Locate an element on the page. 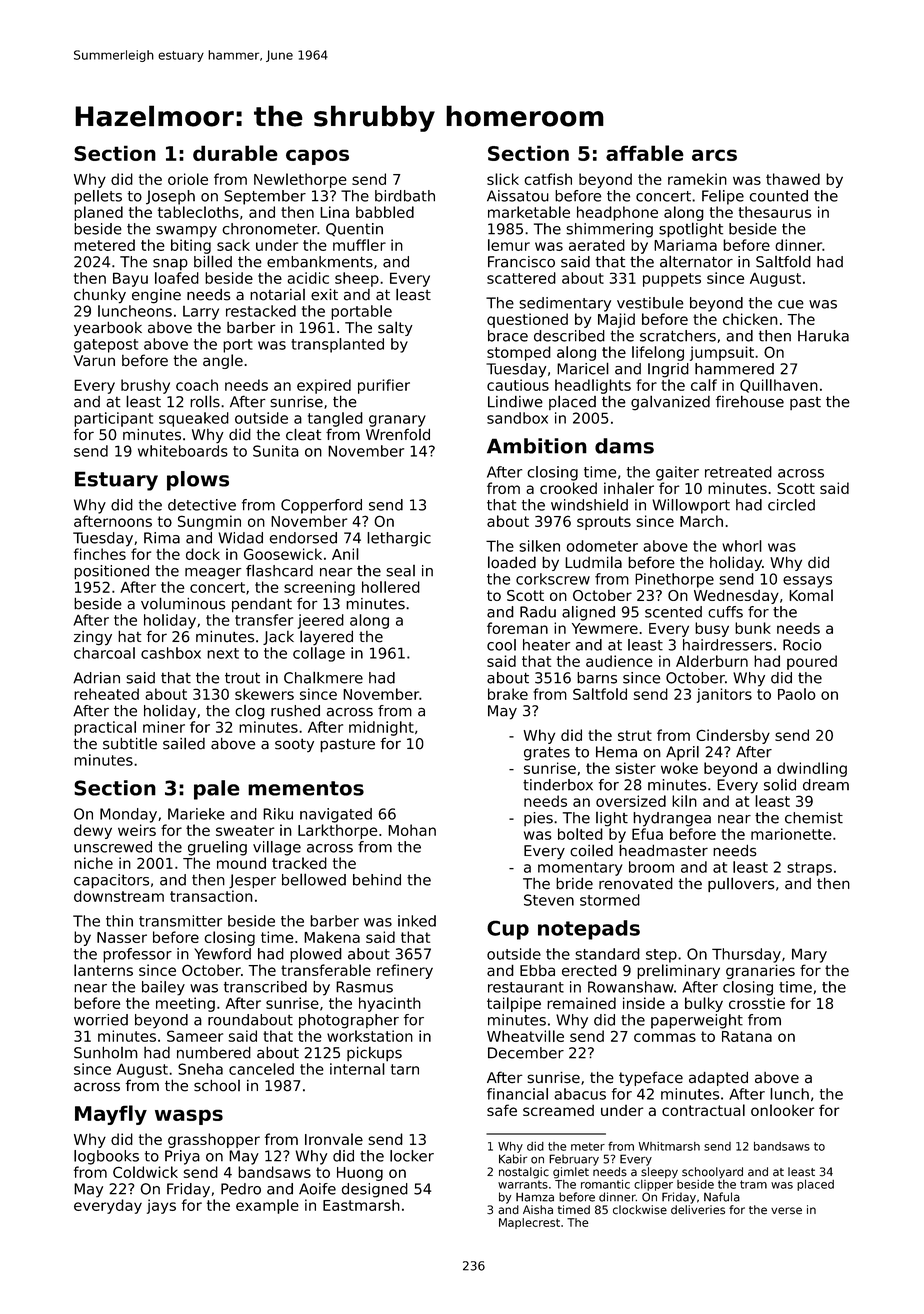 The width and height of the document is (924, 1314). solid is located at coordinates (780, 785).
